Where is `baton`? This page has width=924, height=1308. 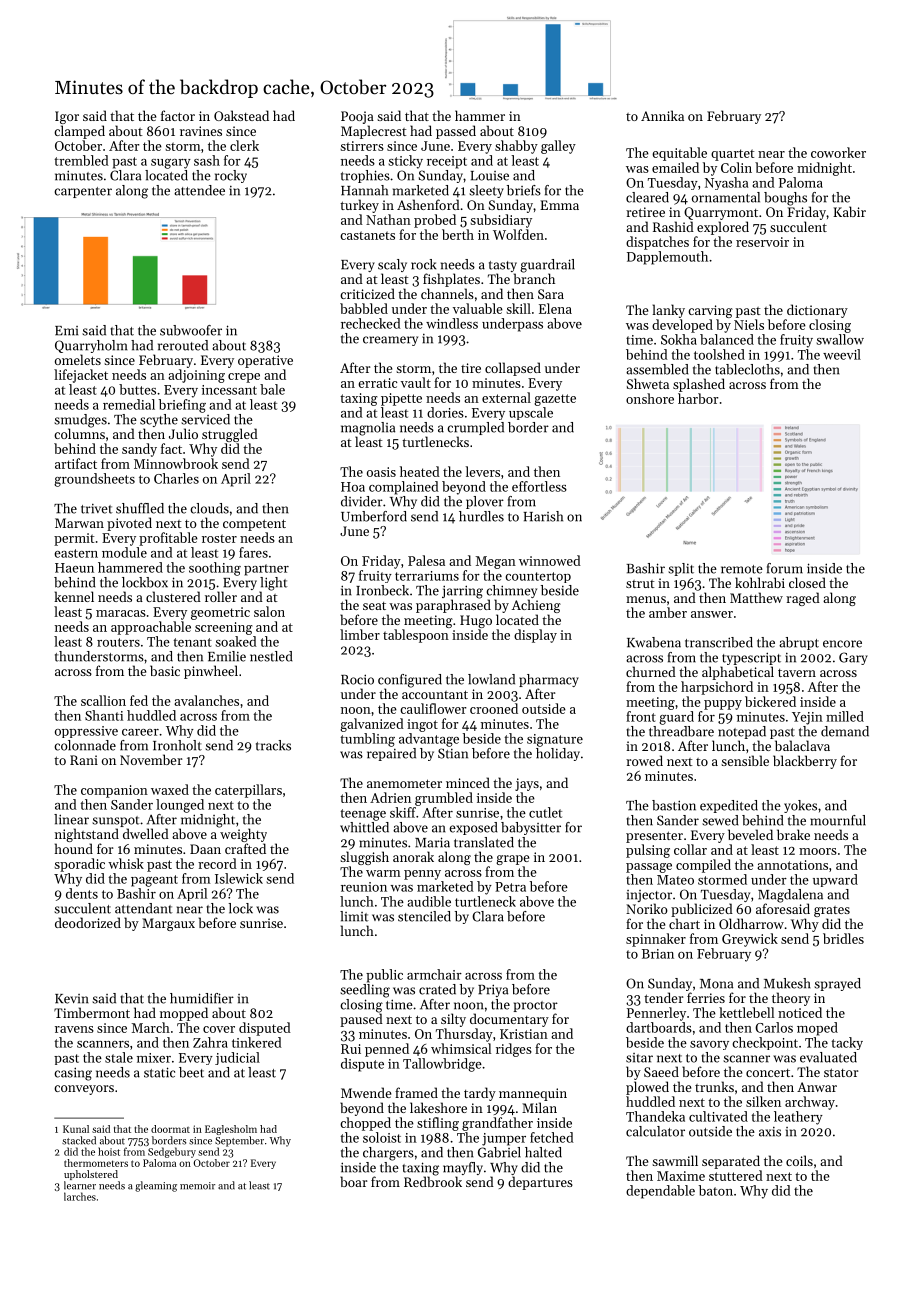
baton is located at coordinates (716, 1190).
